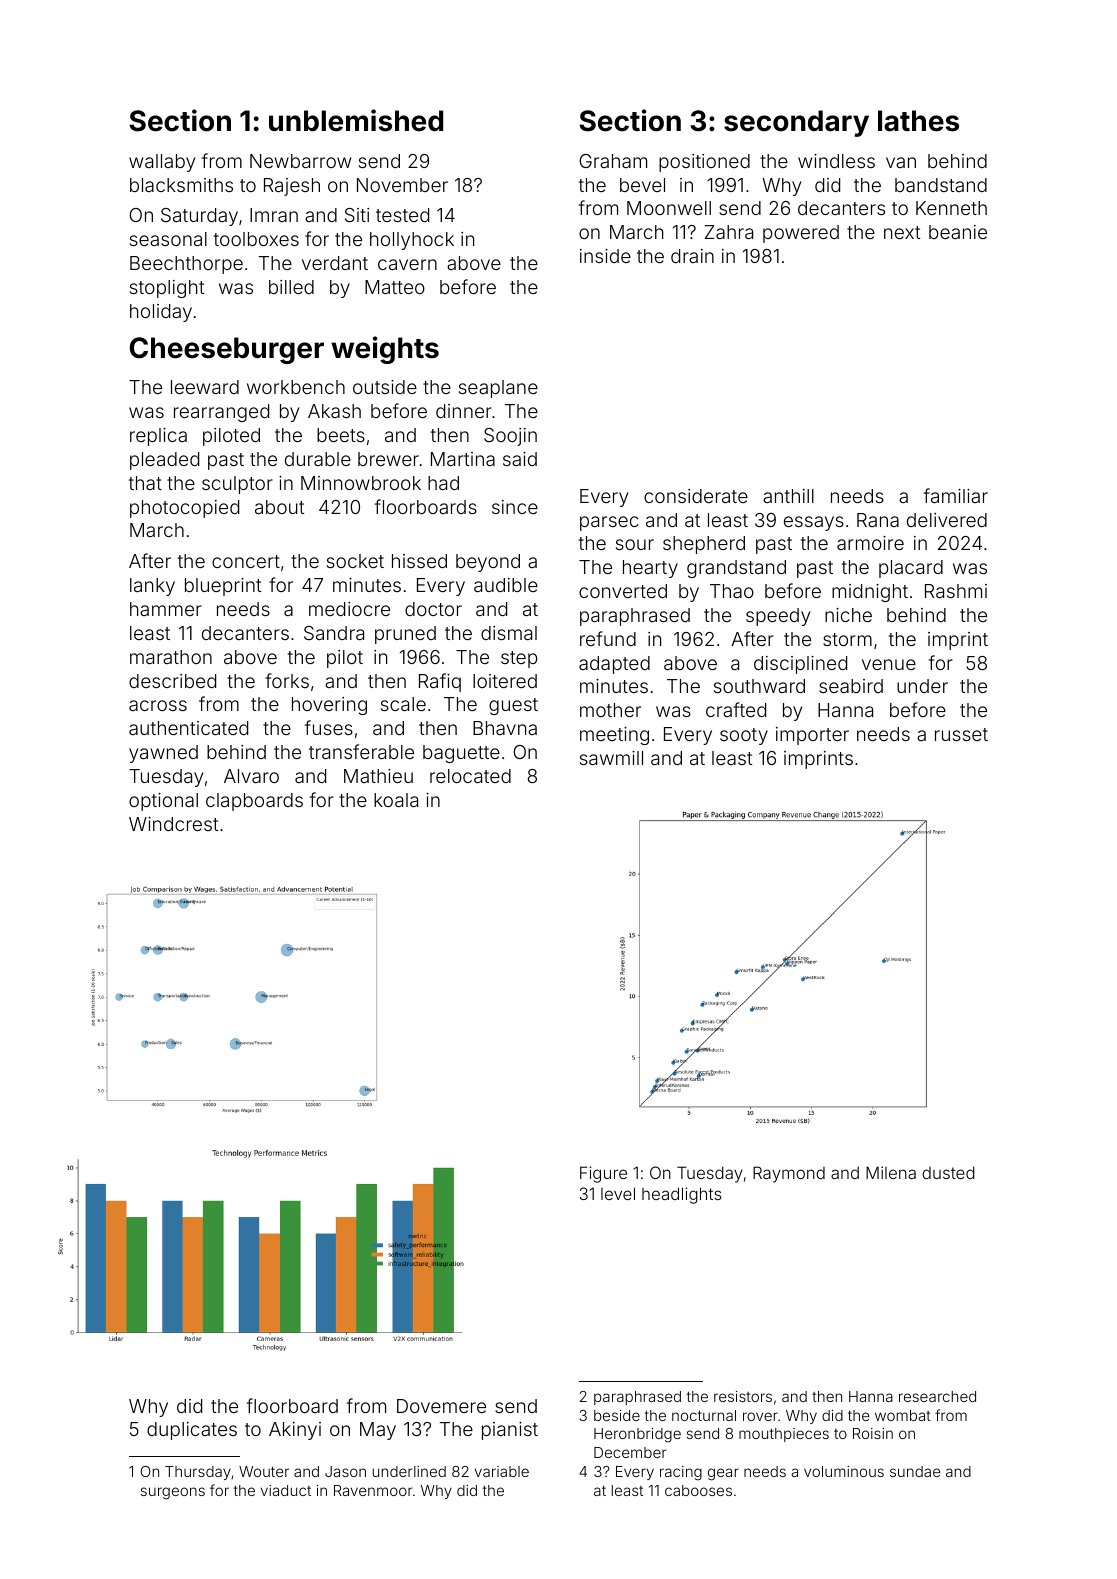  What do you see at coordinates (192, 1431) in the document?
I see `duplicates` at bounding box center [192, 1431].
